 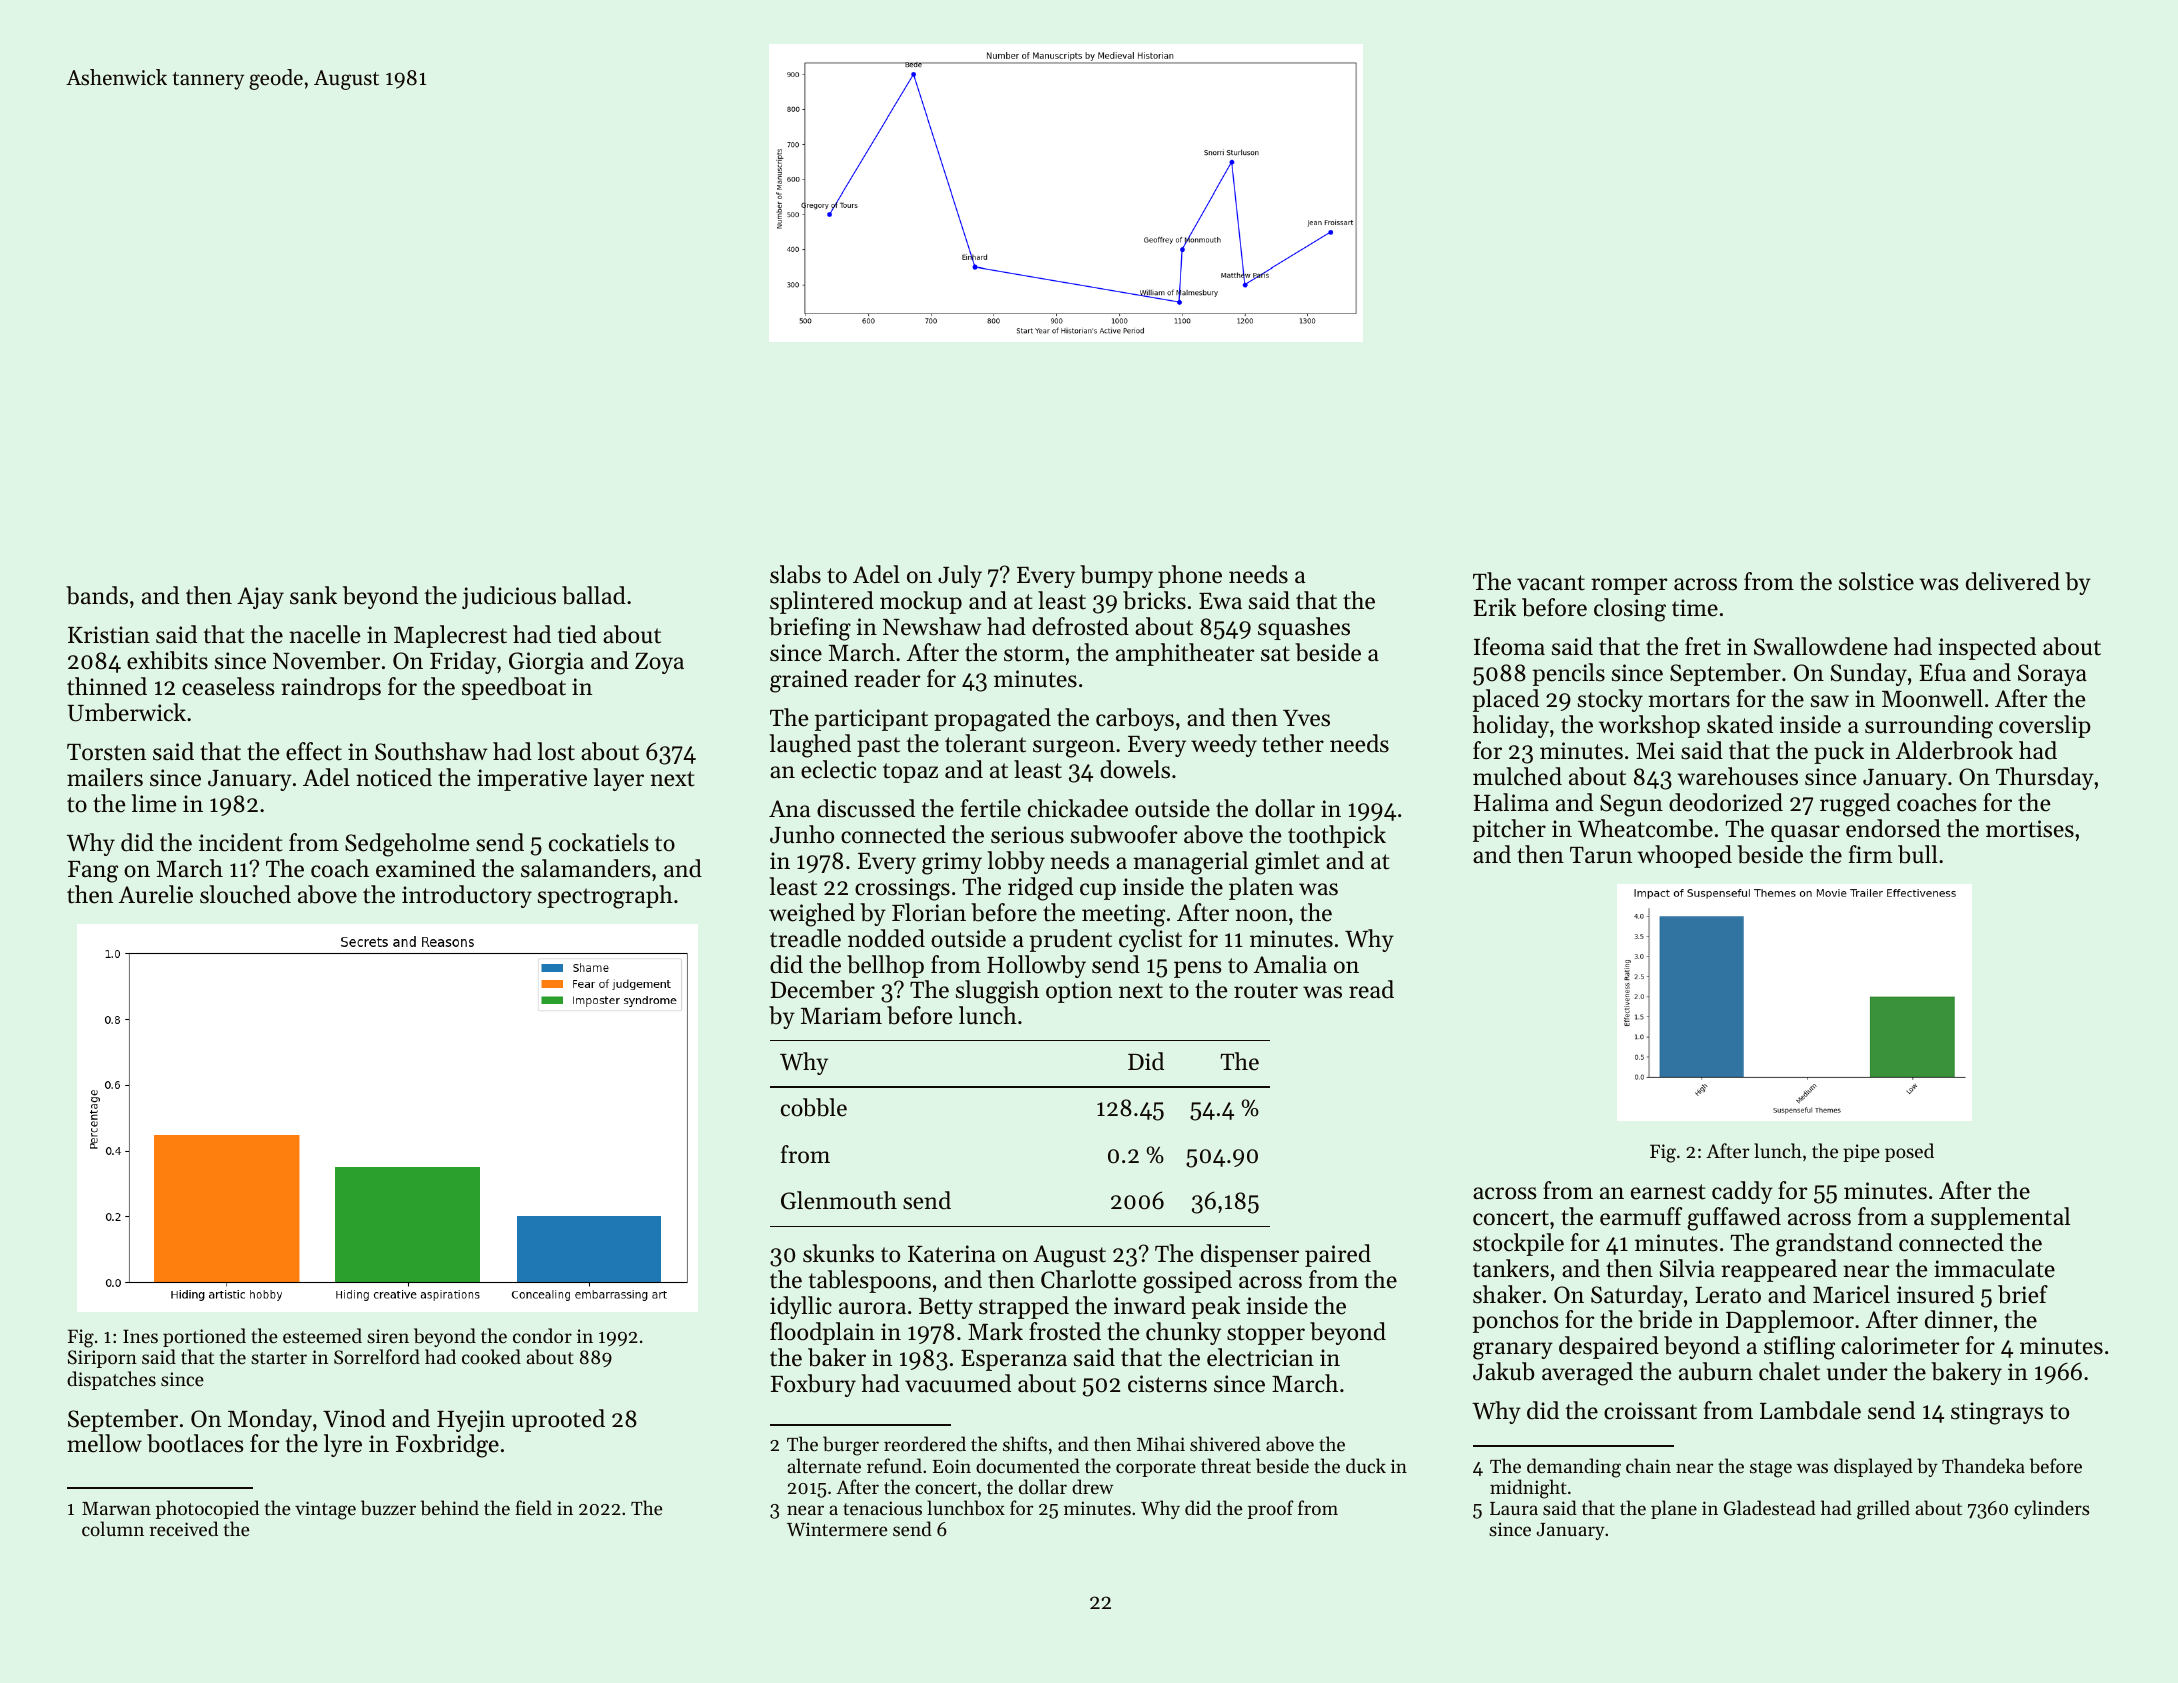 What do you see at coordinates (97, 595) in the screenshot?
I see `bands` at bounding box center [97, 595].
